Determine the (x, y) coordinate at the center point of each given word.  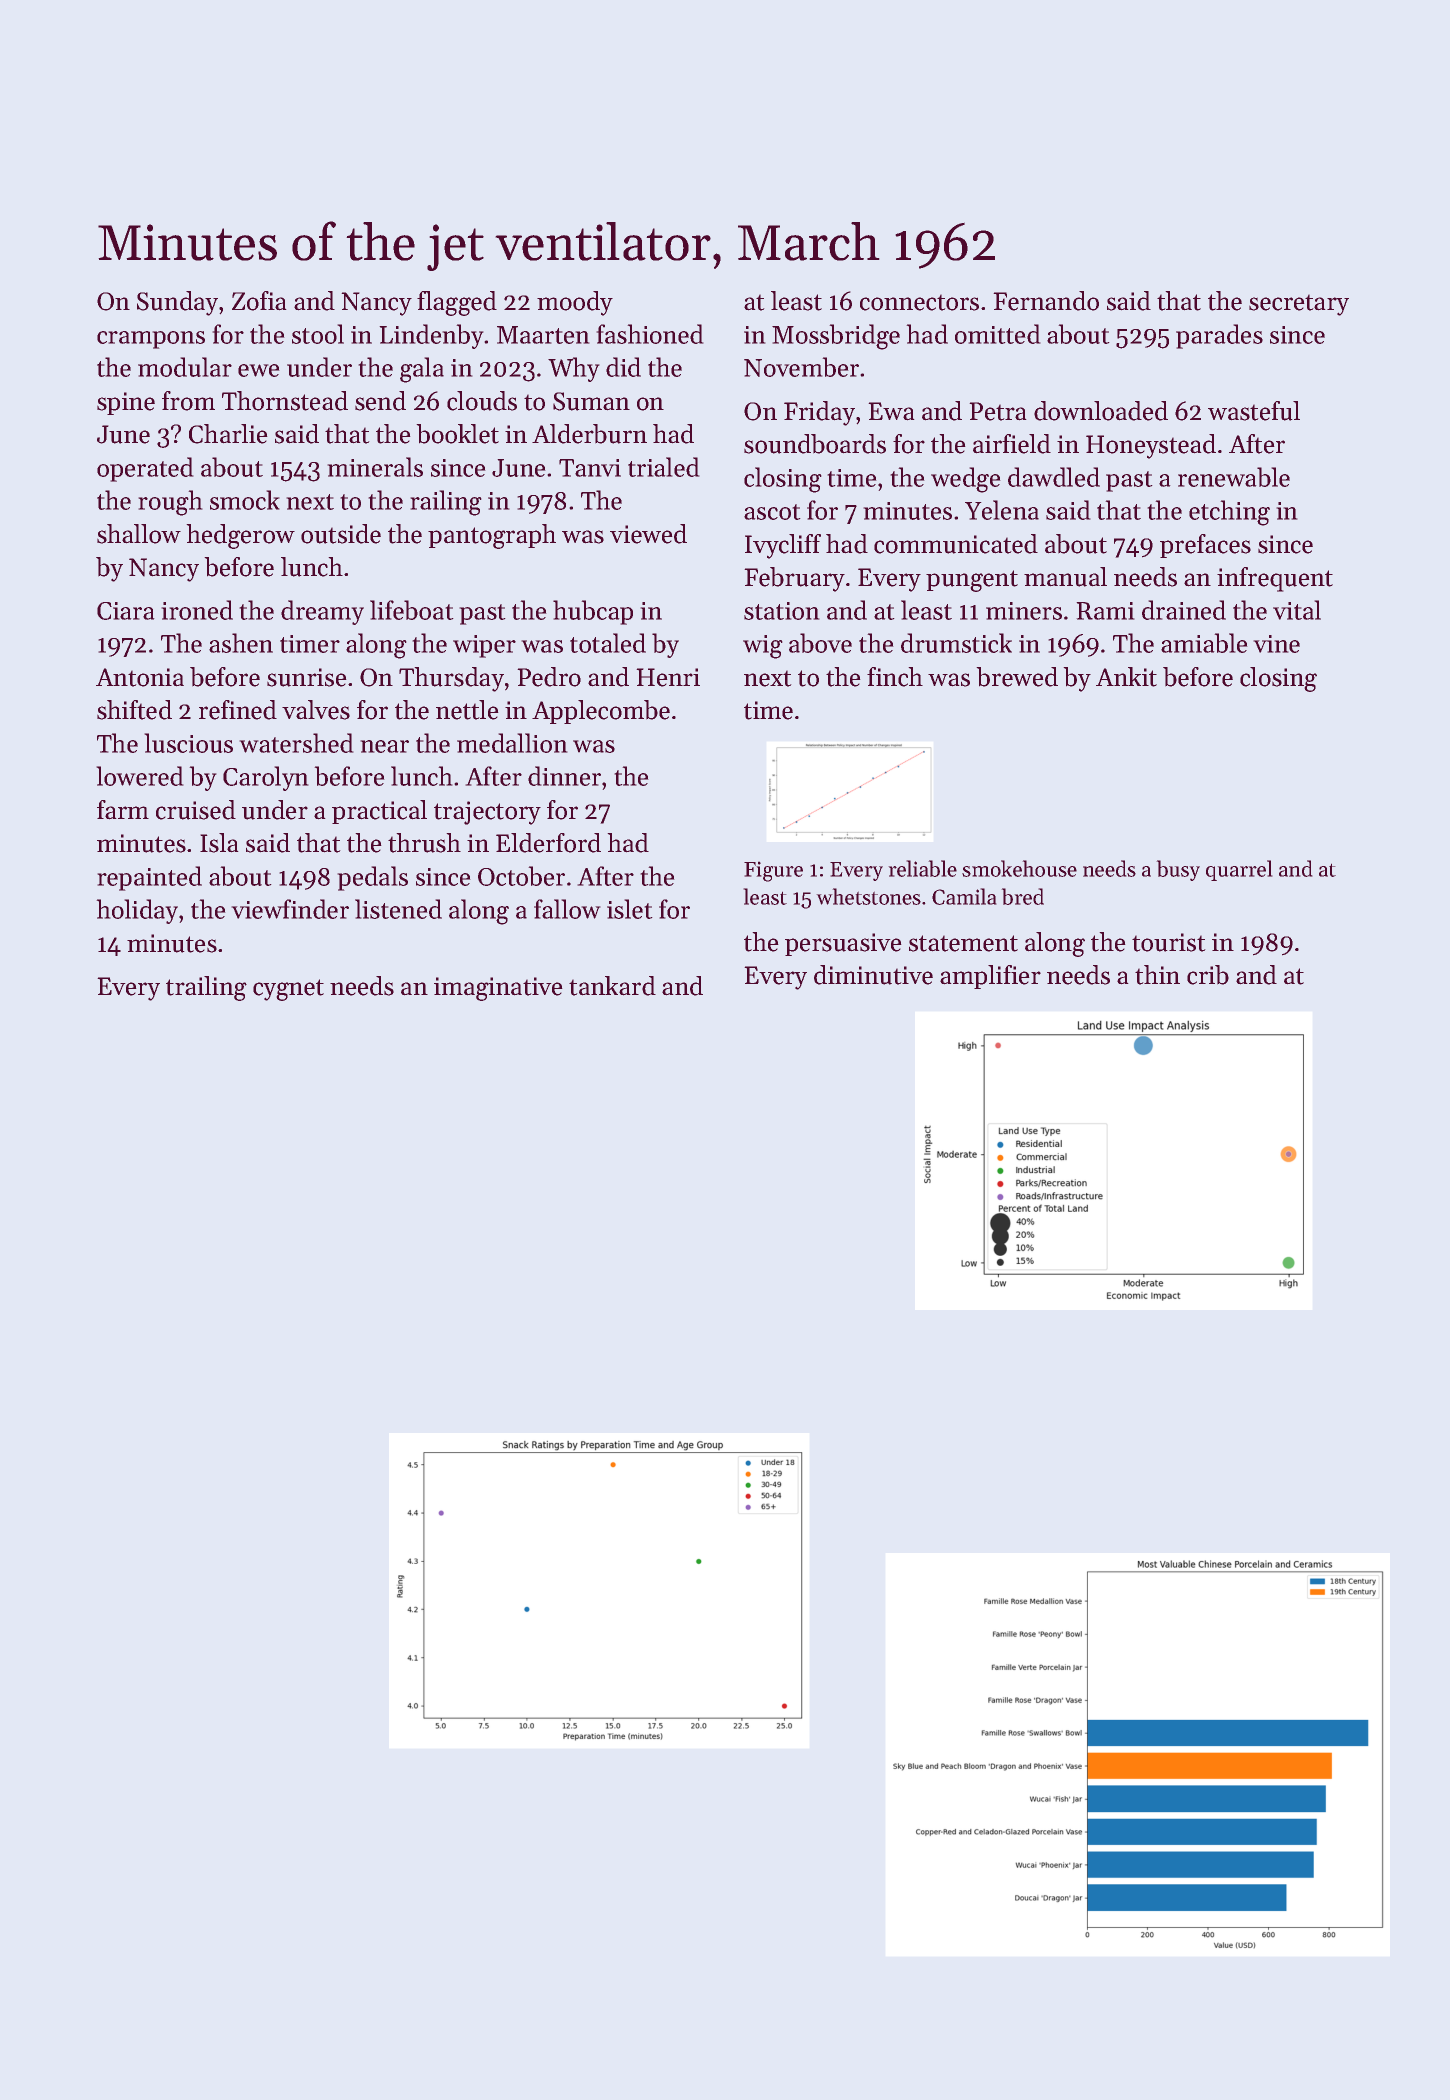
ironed (197, 610)
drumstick (956, 643)
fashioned (650, 334)
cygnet (288, 990)
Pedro (549, 677)
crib (1208, 975)
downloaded (1101, 411)
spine (126, 403)
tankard (612, 986)
